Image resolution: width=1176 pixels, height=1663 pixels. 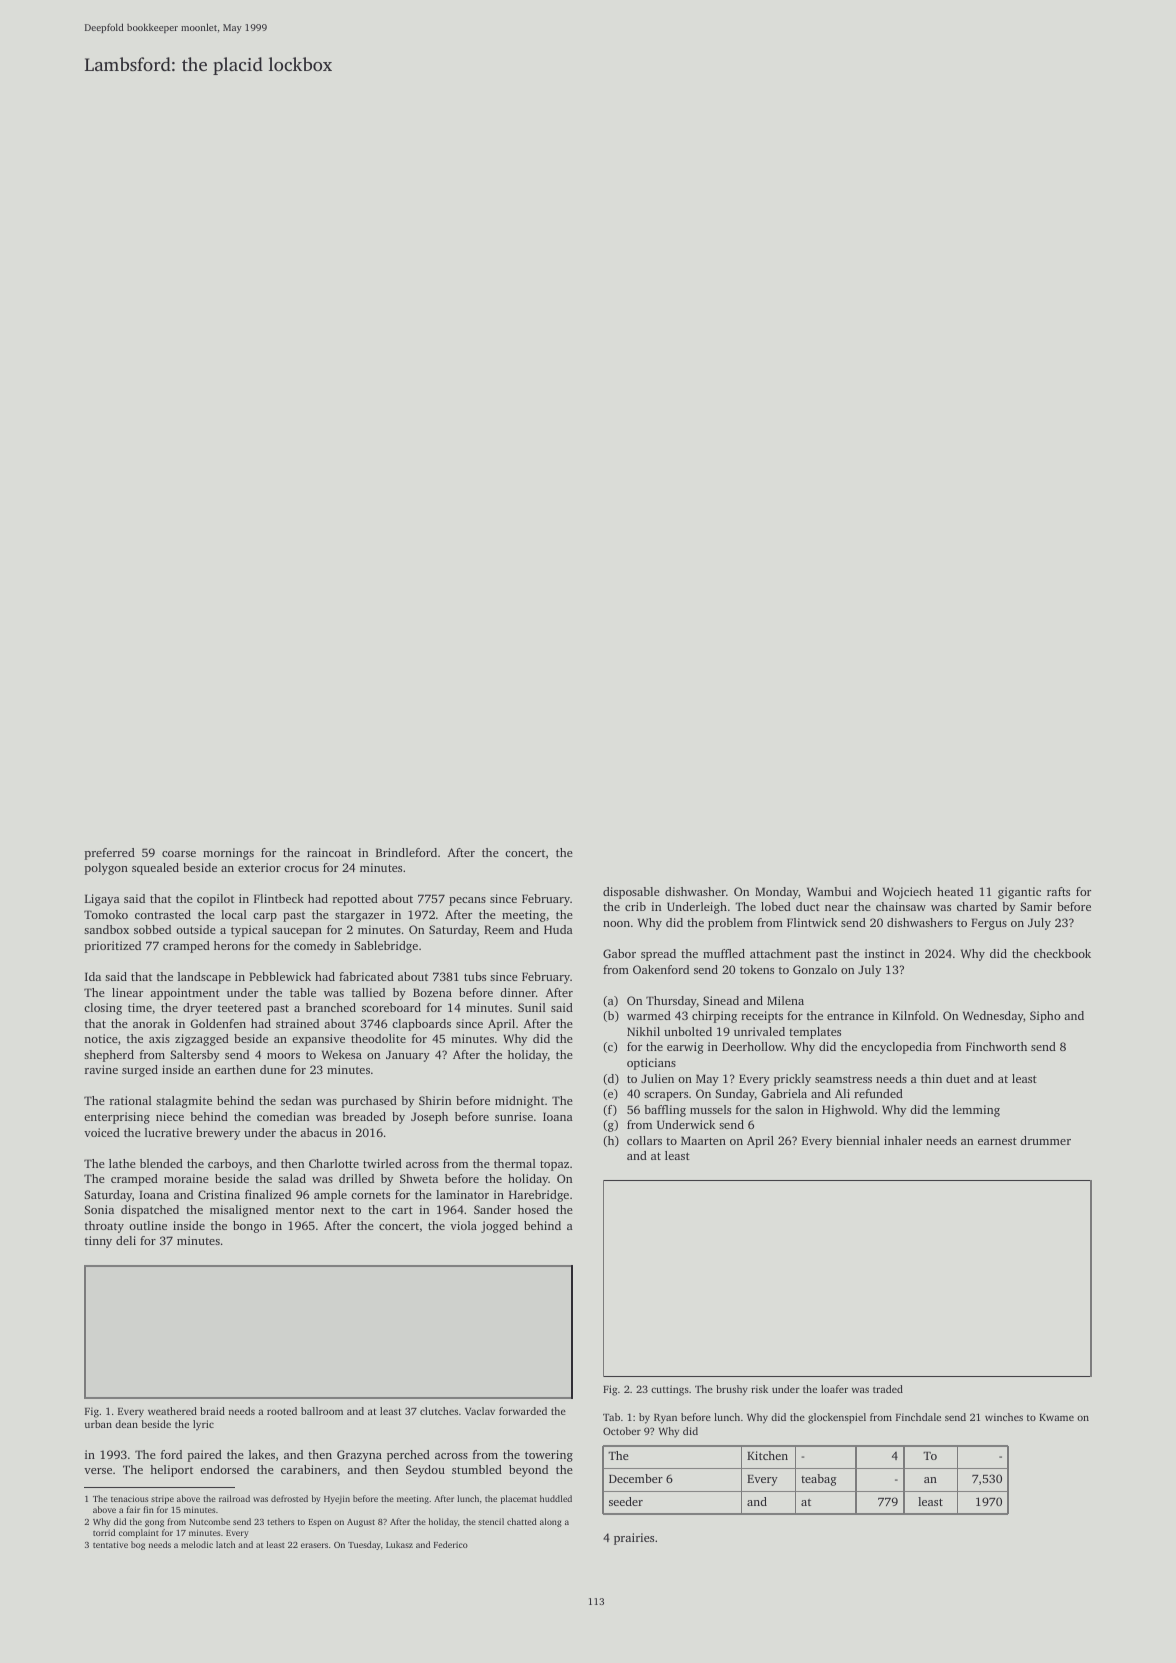 What do you see at coordinates (202, 1040) in the page?
I see `zigzagged` at bounding box center [202, 1040].
